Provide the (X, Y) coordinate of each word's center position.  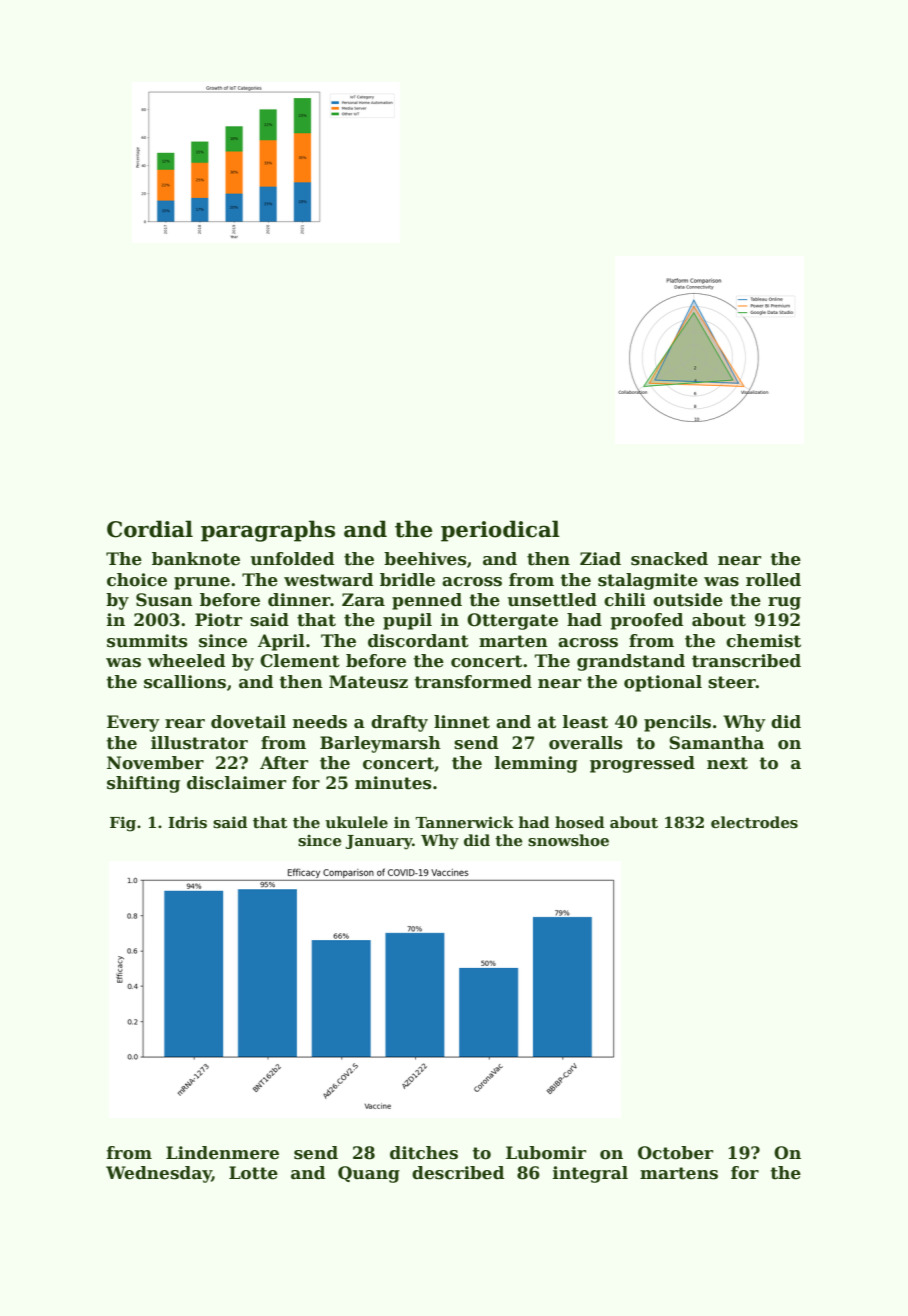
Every (133, 723)
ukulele (356, 822)
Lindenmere (222, 1153)
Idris (187, 822)
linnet (462, 722)
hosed (580, 822)
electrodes (754, 822)
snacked (669, 559)
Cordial (150, 529)
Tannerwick (464, 822)
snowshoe (568, 840)
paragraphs (268, 531)
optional (663, 683)
